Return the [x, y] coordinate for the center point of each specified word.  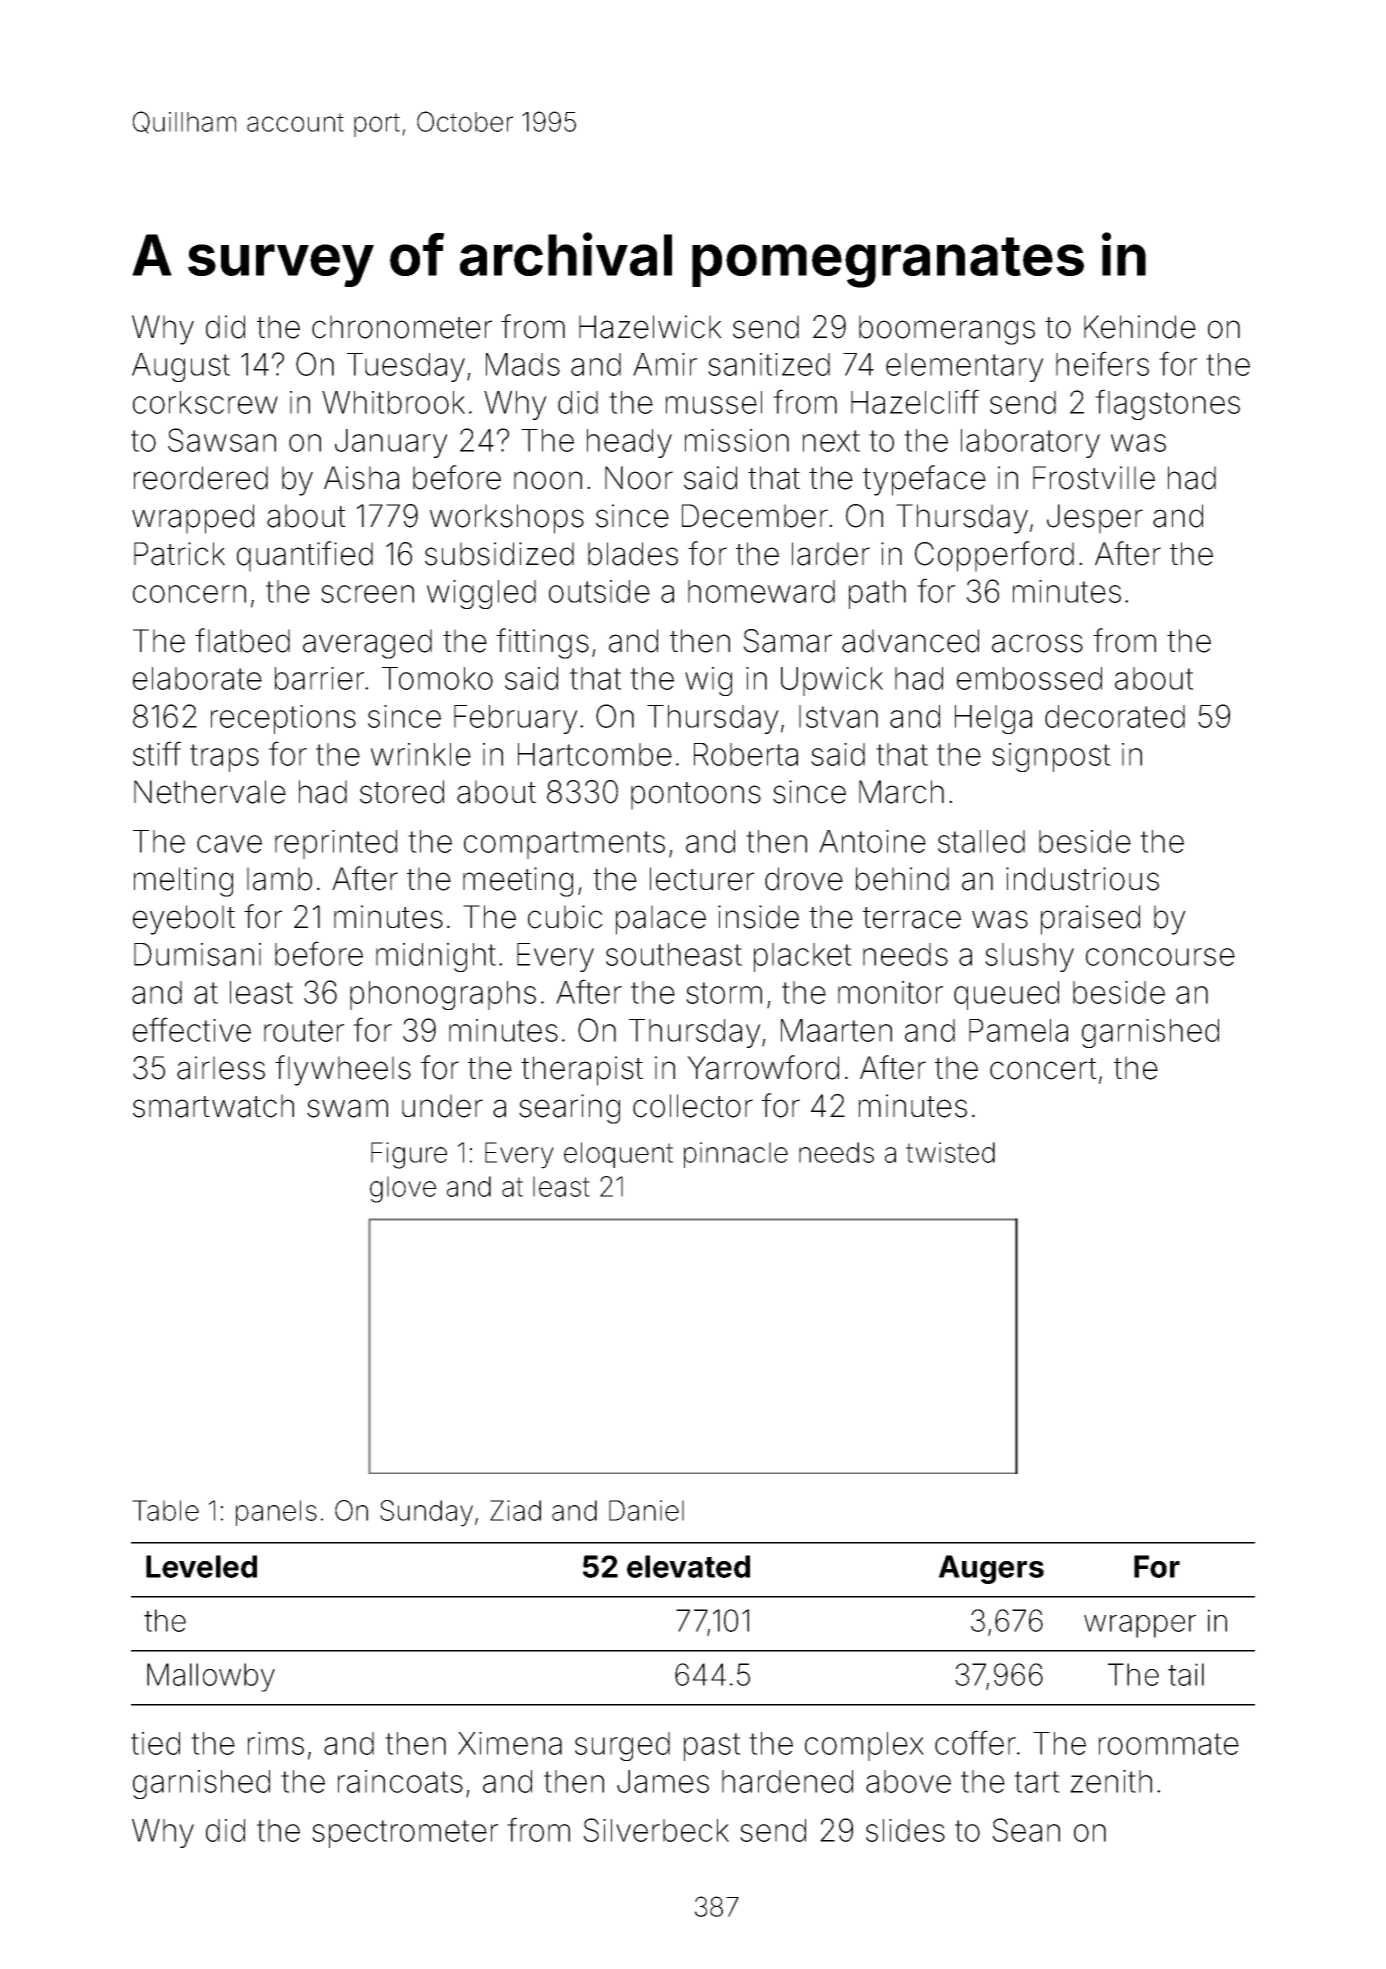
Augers [991, 1569]
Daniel [646, 1510]
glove [403, 1189]
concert [1043, 1069]
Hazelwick [650, 327]
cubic [565, 917]
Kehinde [1140, 327]
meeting [518, 882]
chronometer [402, 327]
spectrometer [405, 1834]
